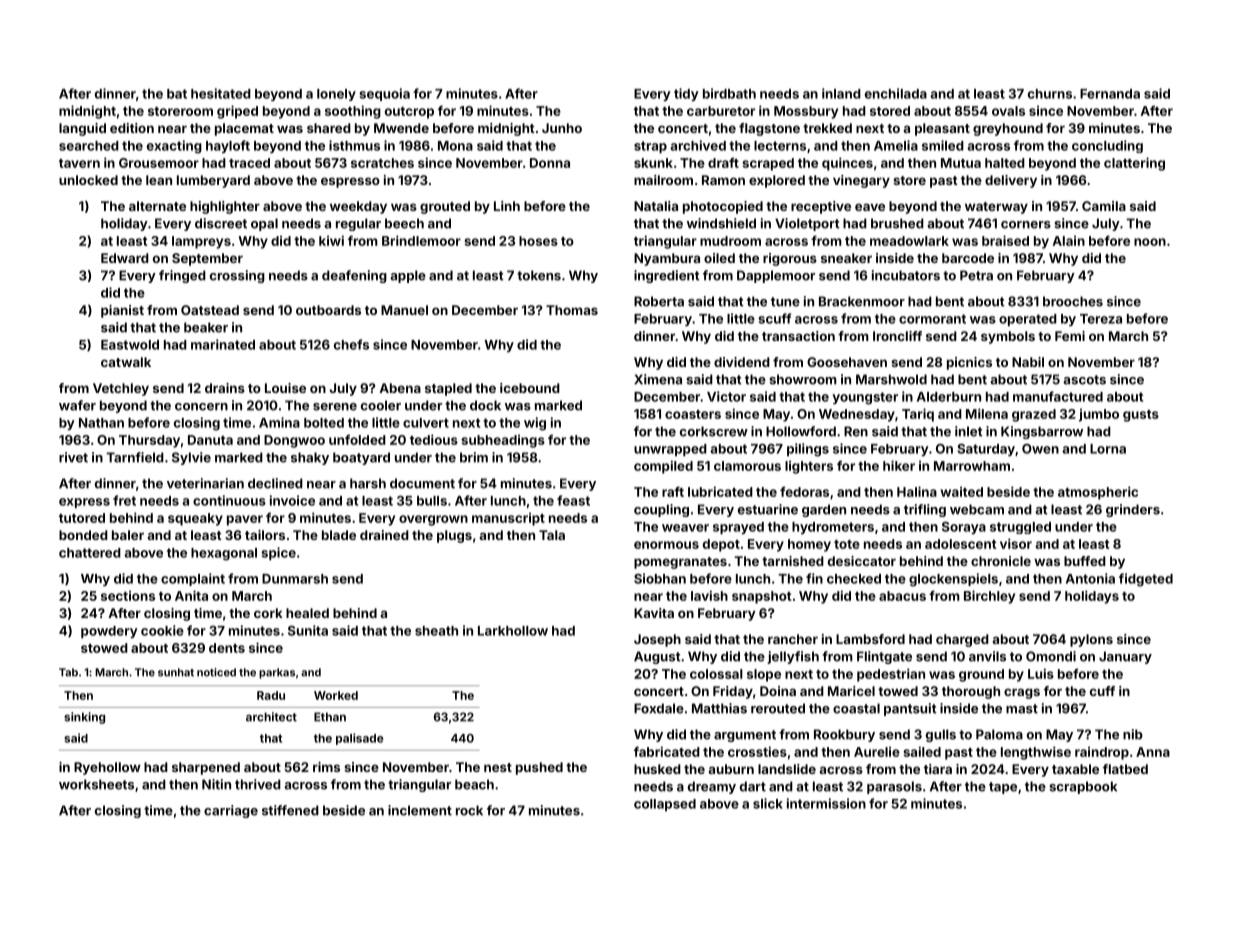 Image resolution: width=1233 pixels, height=952 pixels. I want to click on birdbath, so click(729, 93).
